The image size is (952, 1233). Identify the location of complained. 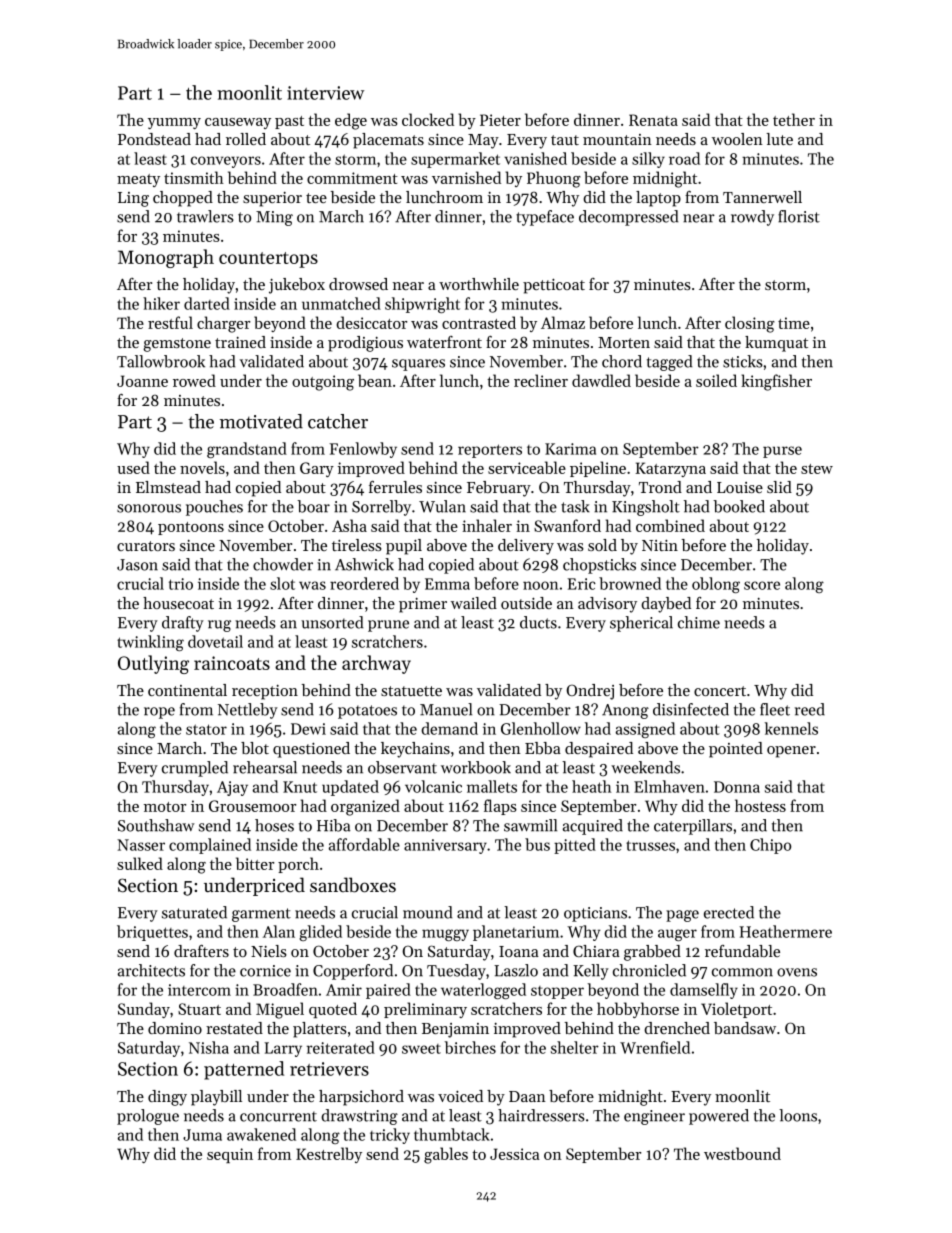
(210, 846).
